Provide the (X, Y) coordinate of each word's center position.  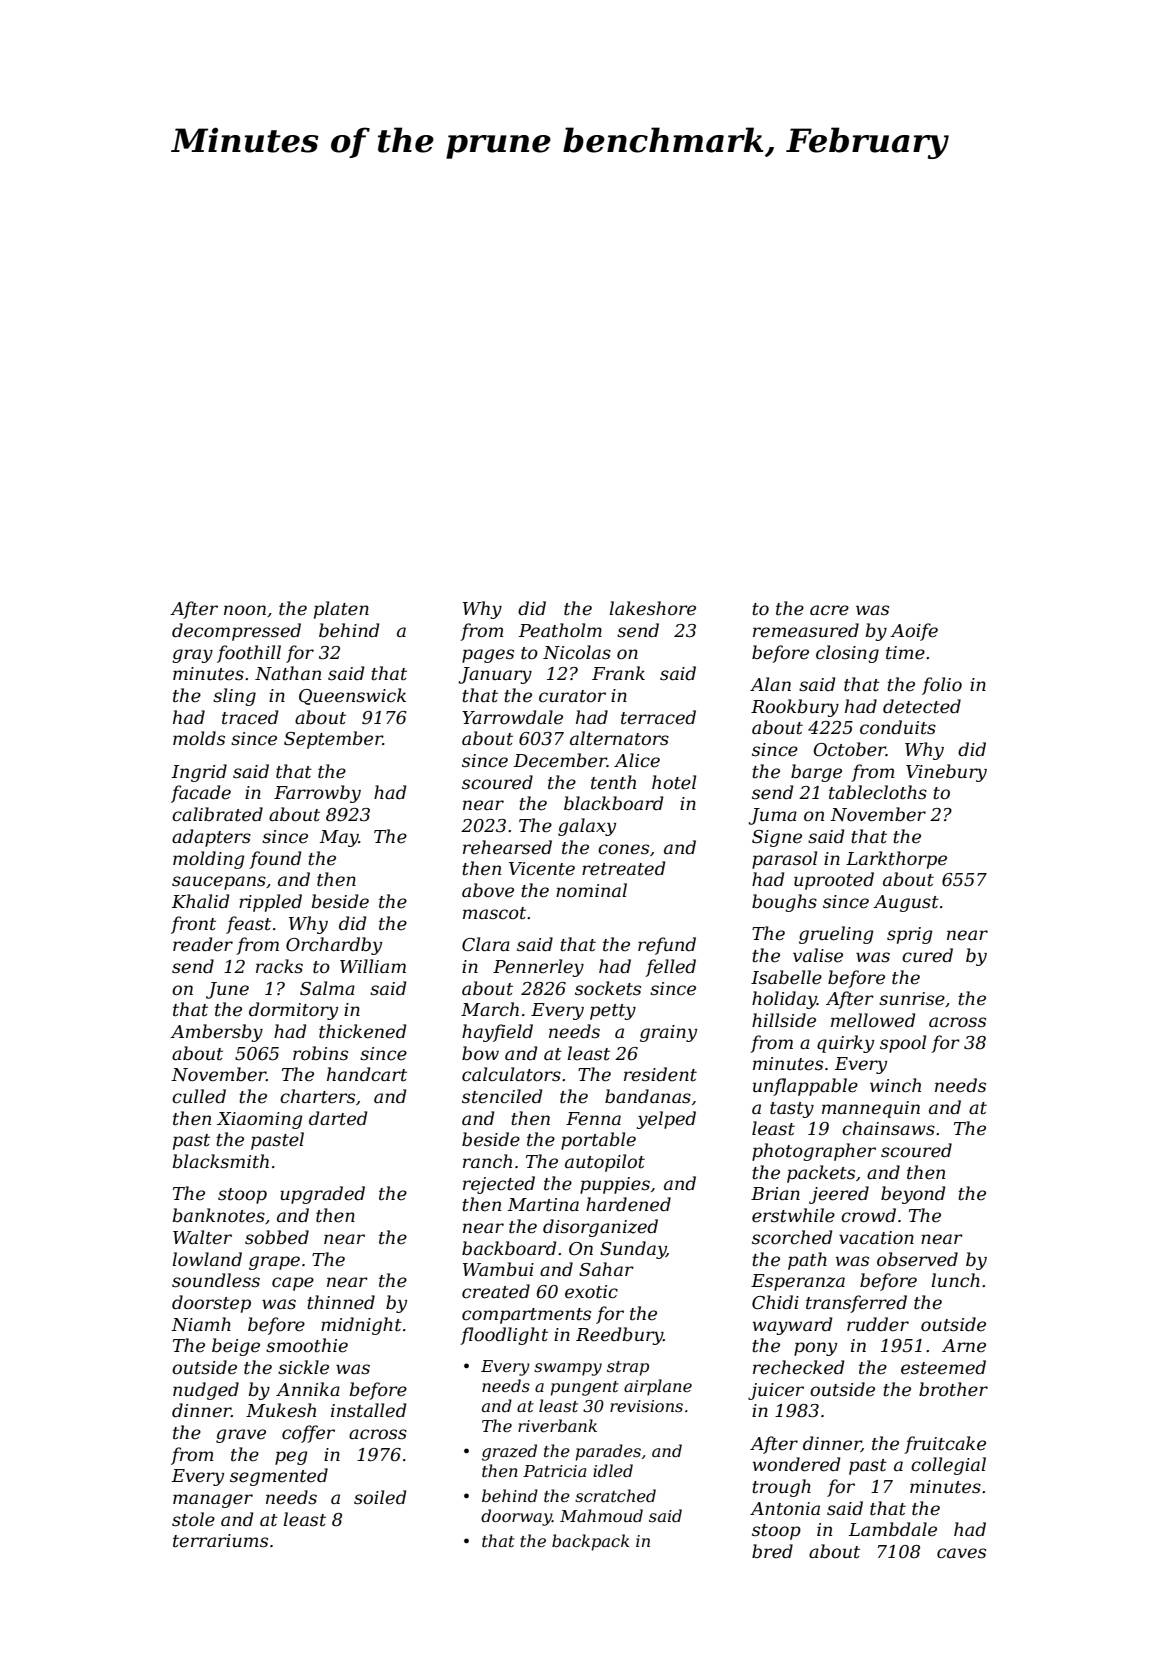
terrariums (220, 1541)
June (227, 990)
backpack (591, 1542)
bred (772, 1551)
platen (341, 610)
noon (245, 610)
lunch (955, 1280)
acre (829, 610)
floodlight (504, 1336)
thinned (341, 1302)
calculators (511, 1074)
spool (903, 1044)
